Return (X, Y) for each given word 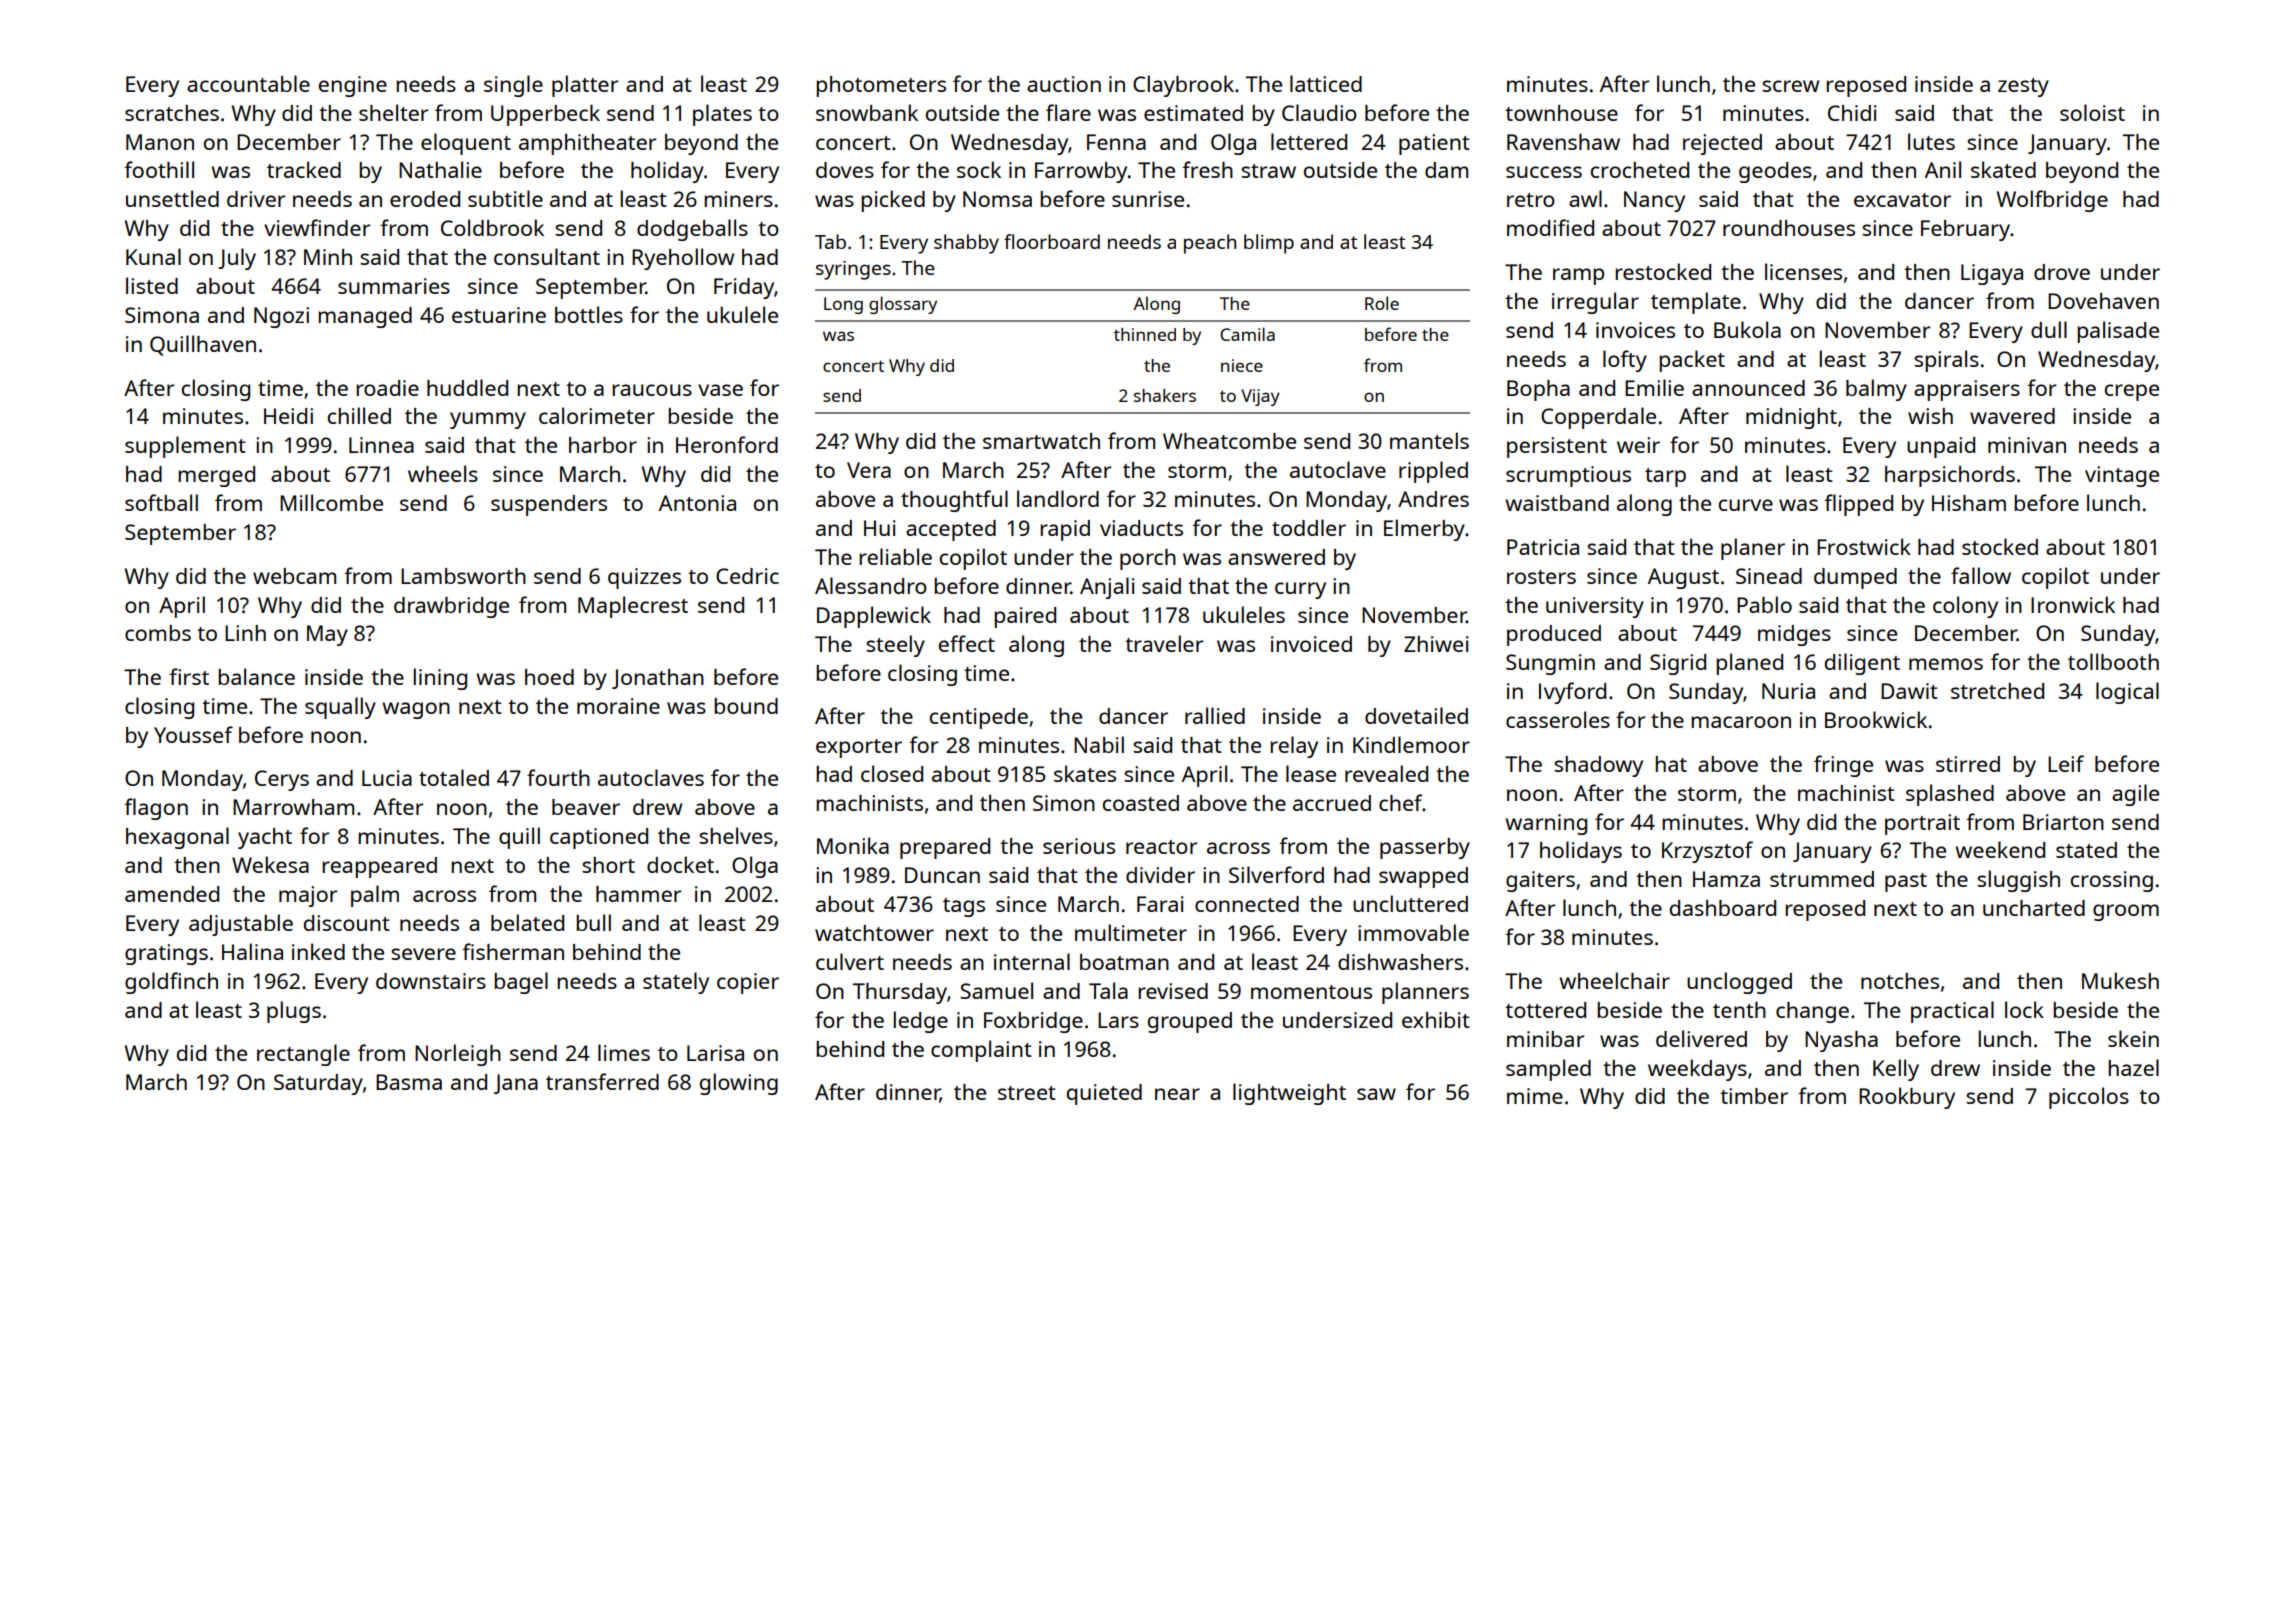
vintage (2122, 476)
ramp (1578, 276)
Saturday (318, 1084)
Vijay (1260, 397)
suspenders (549, 505)
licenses (1803, 271)
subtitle (505, 198)
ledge (920, 1022)
